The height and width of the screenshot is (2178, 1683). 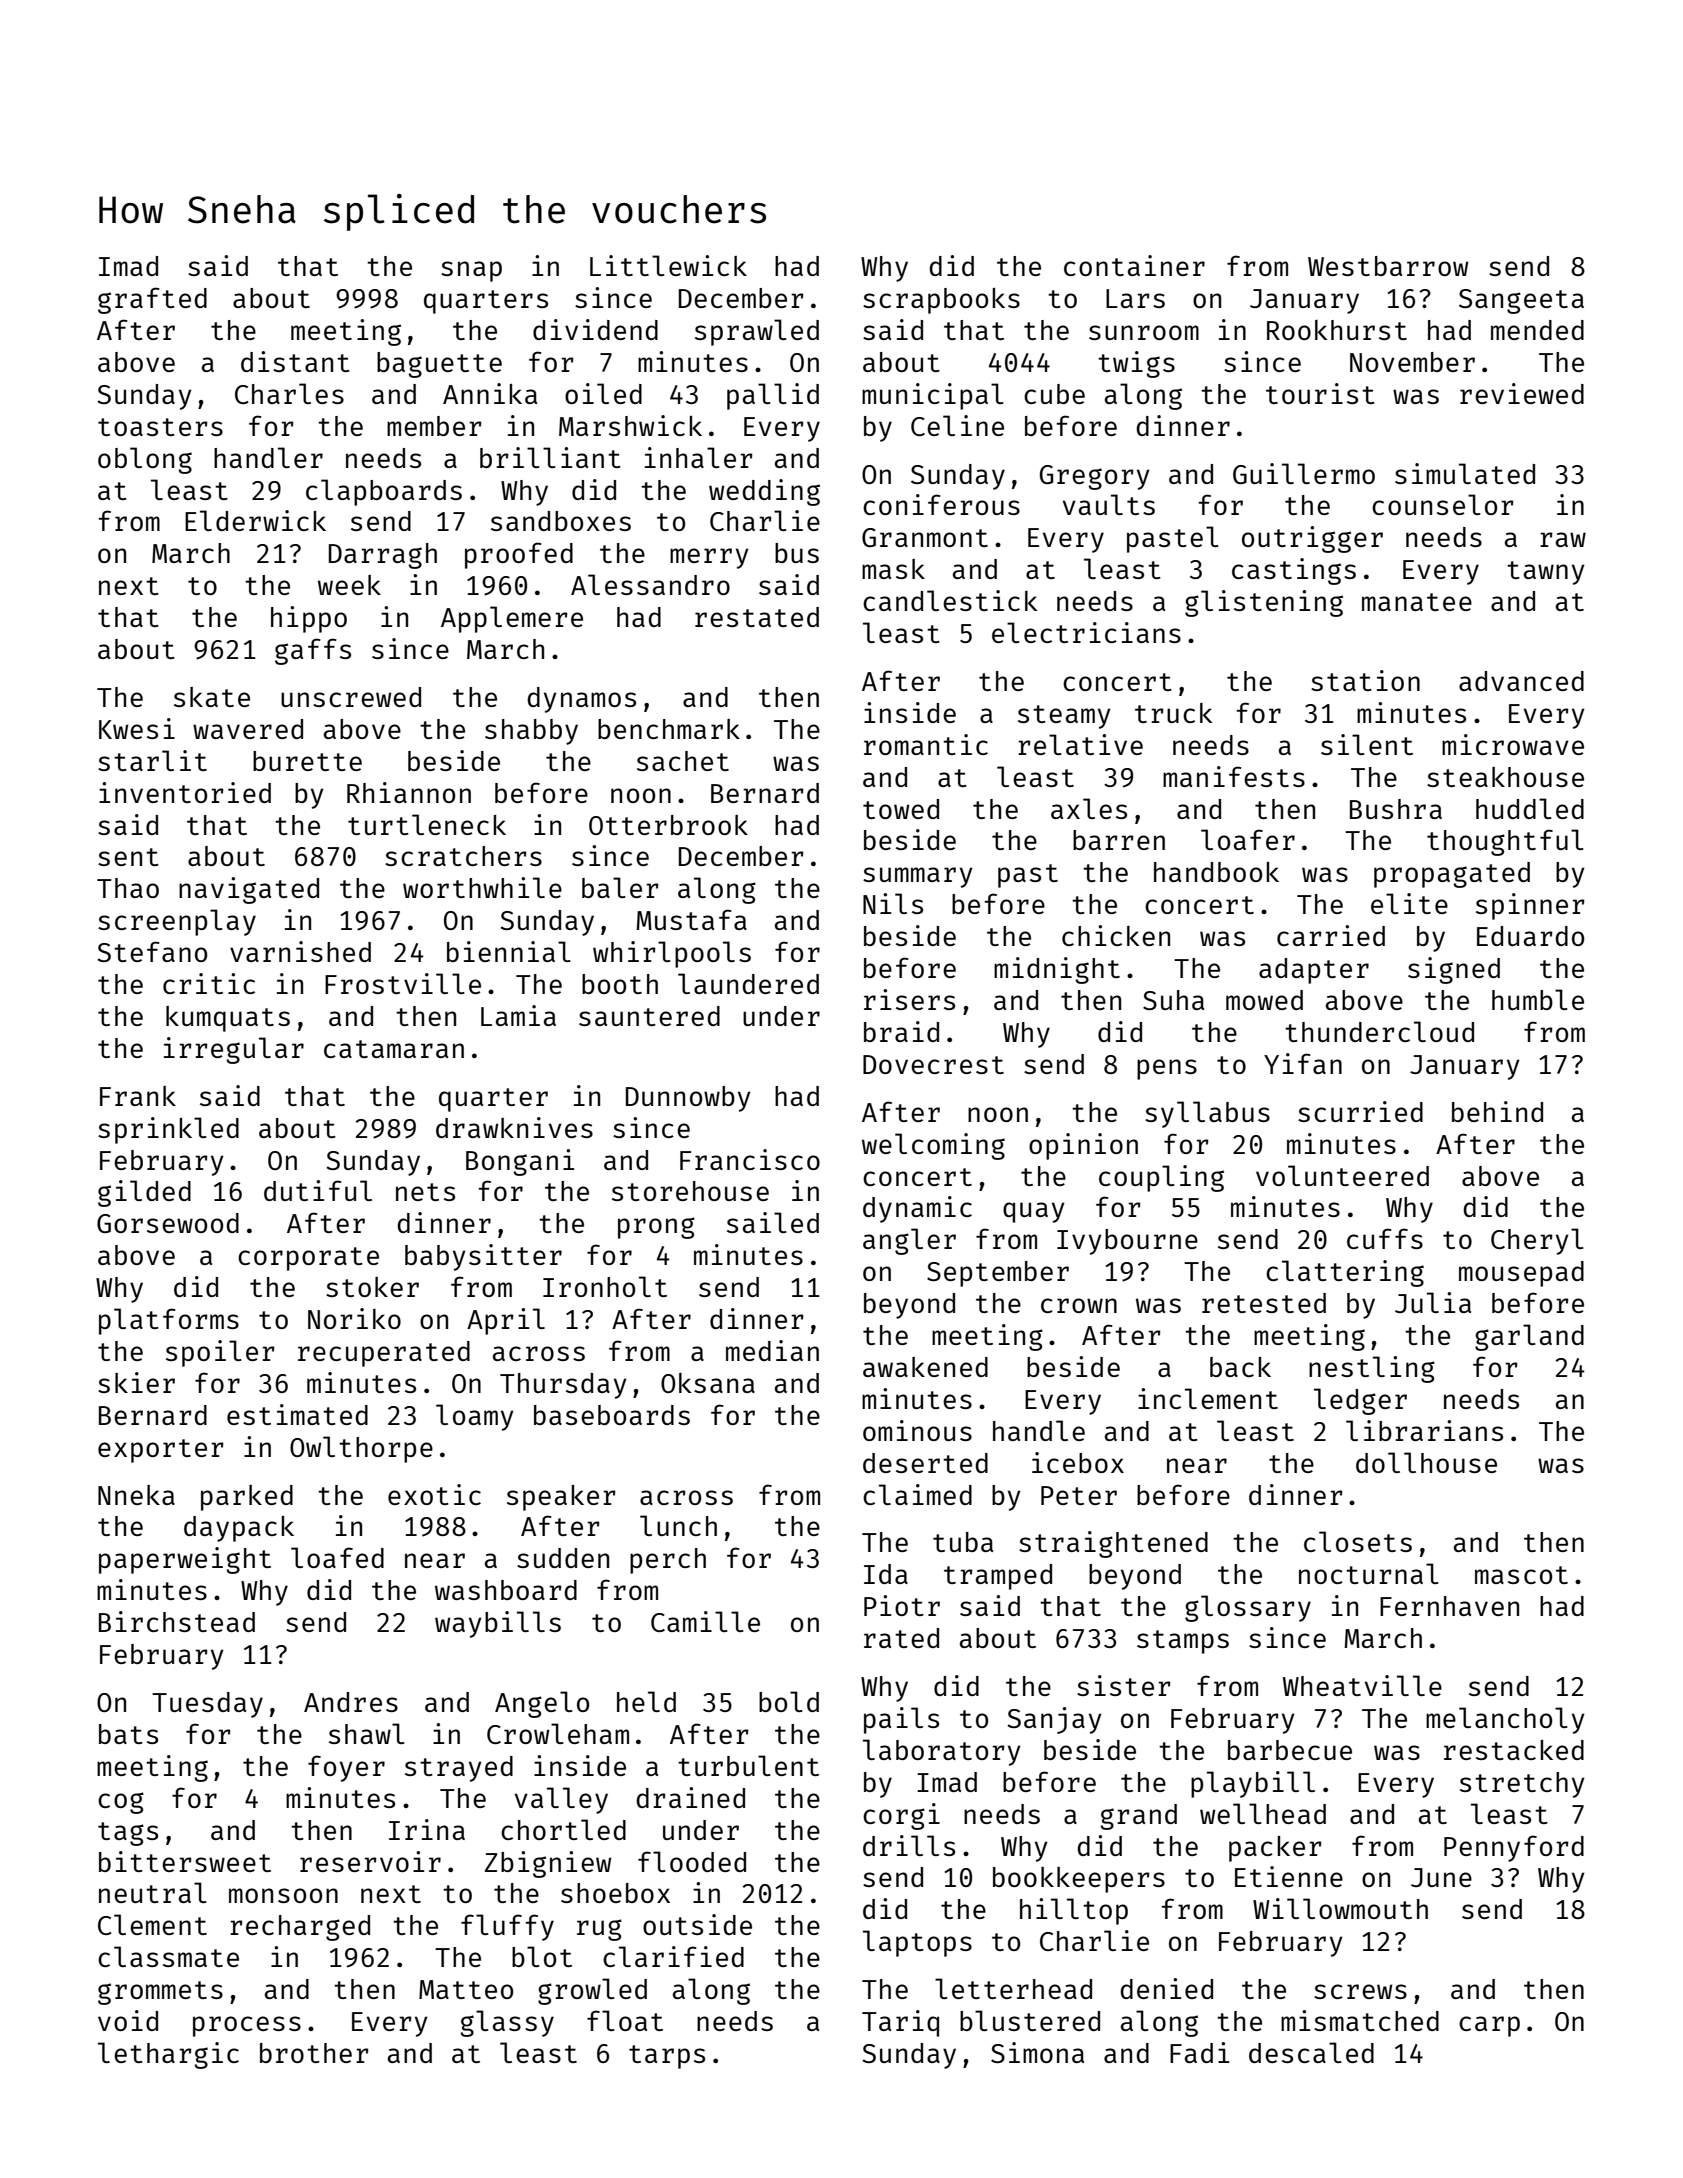 What do you see at coordinates (145, 460) in the screenshot?
I see `oblong` at bounding box center [145, 460].
